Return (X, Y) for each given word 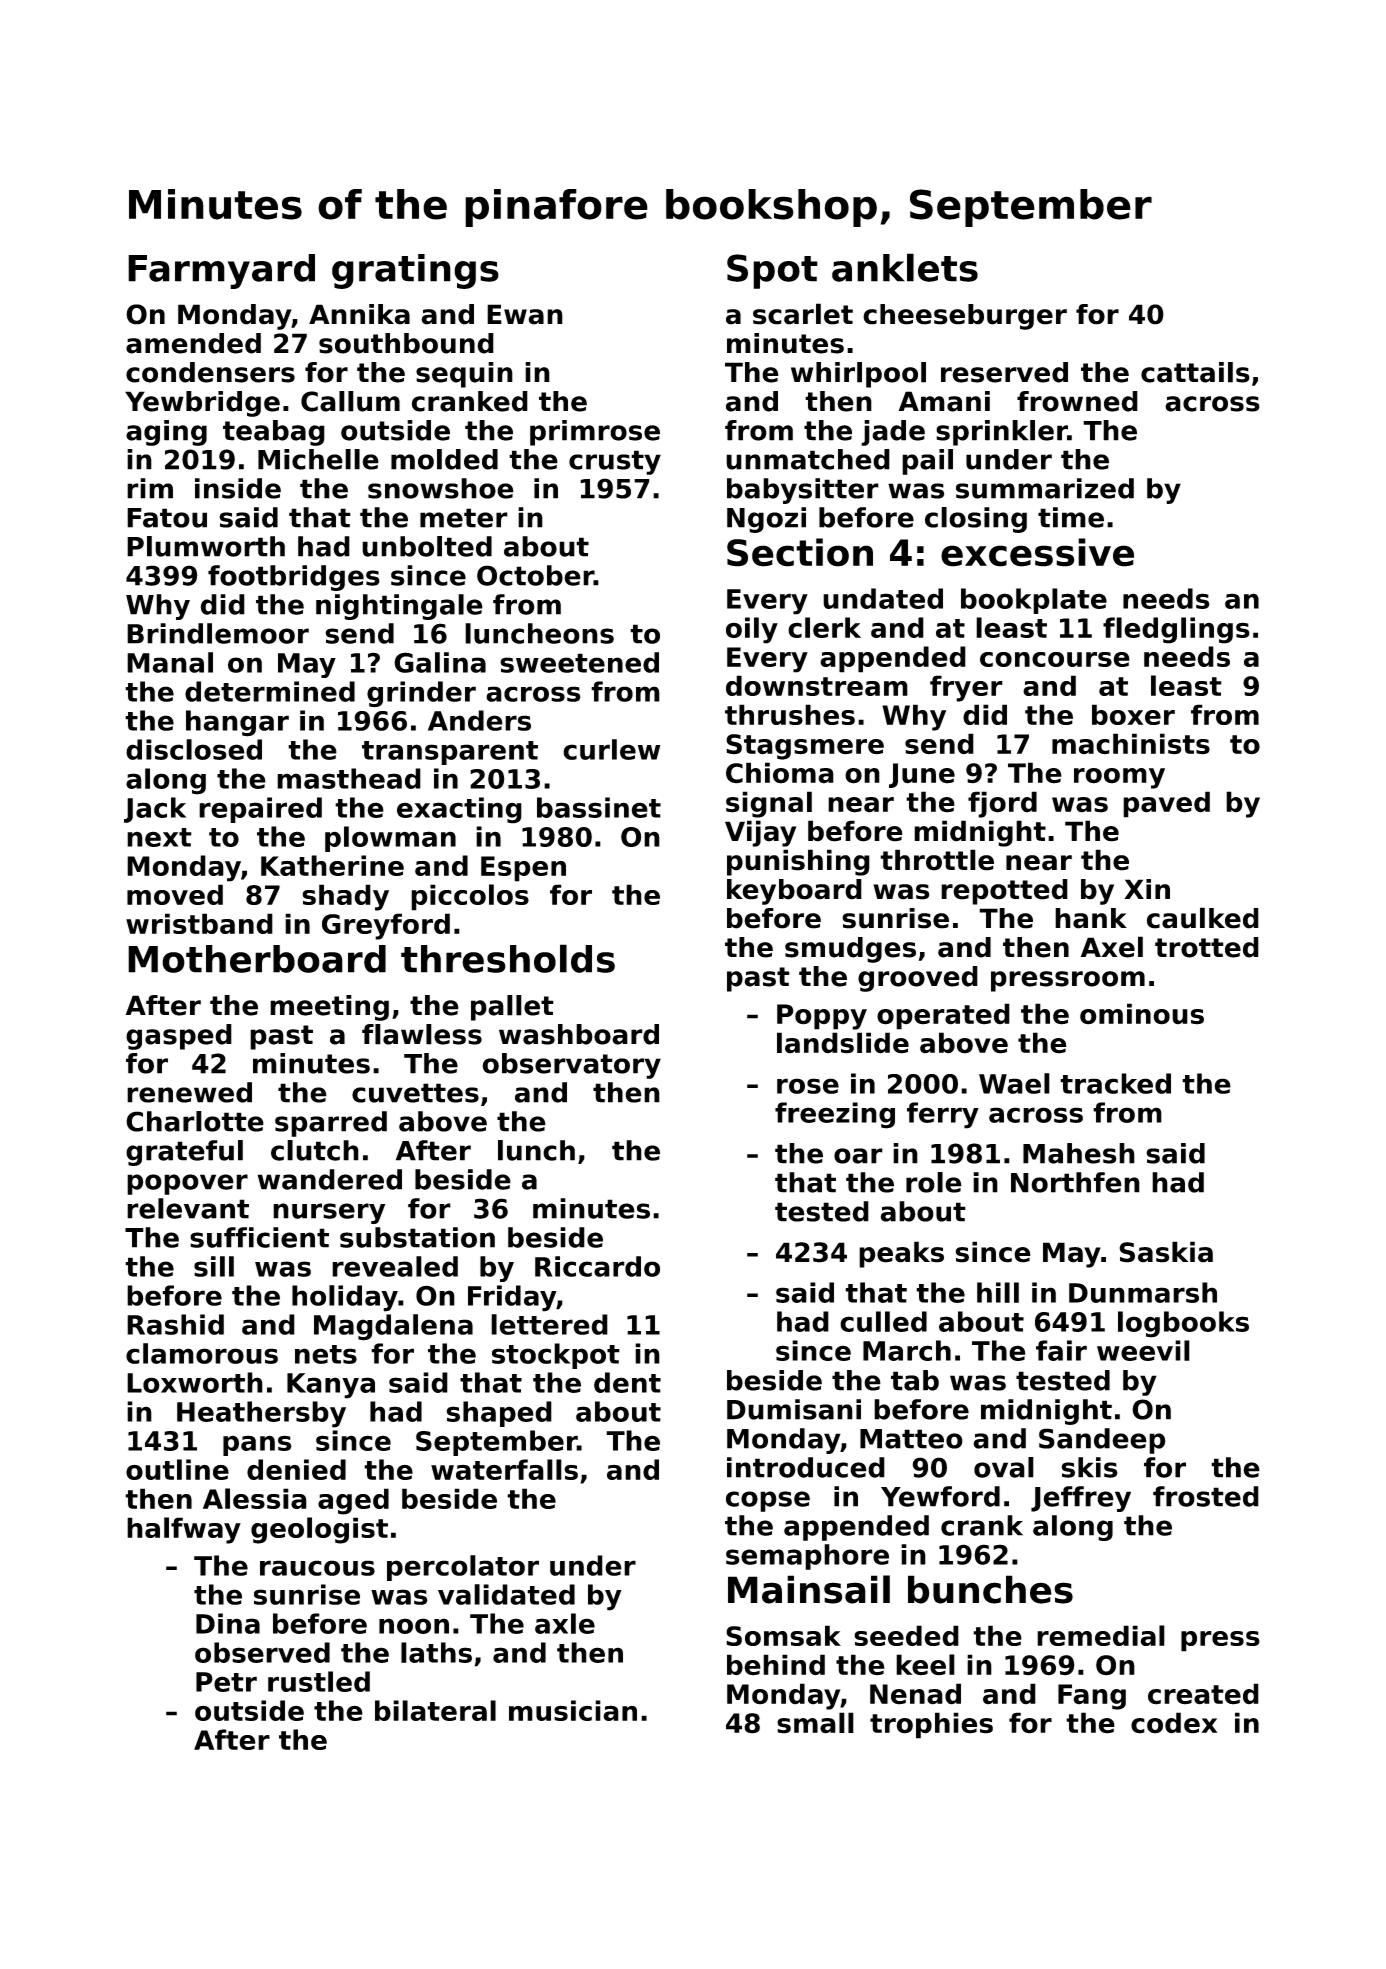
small (815, 1723)
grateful (184, 1153)
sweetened (579, 662)
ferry (943, 1115)
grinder (421, 694)
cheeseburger (965, 317)
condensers (210, 372)
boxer (1133, 714)
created (1203, 1694)
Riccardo (597, 1266)
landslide (843, 1043)
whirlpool (858, 375)
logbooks (1183, 1324)
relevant (188, 1208)
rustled (319, 1681)
